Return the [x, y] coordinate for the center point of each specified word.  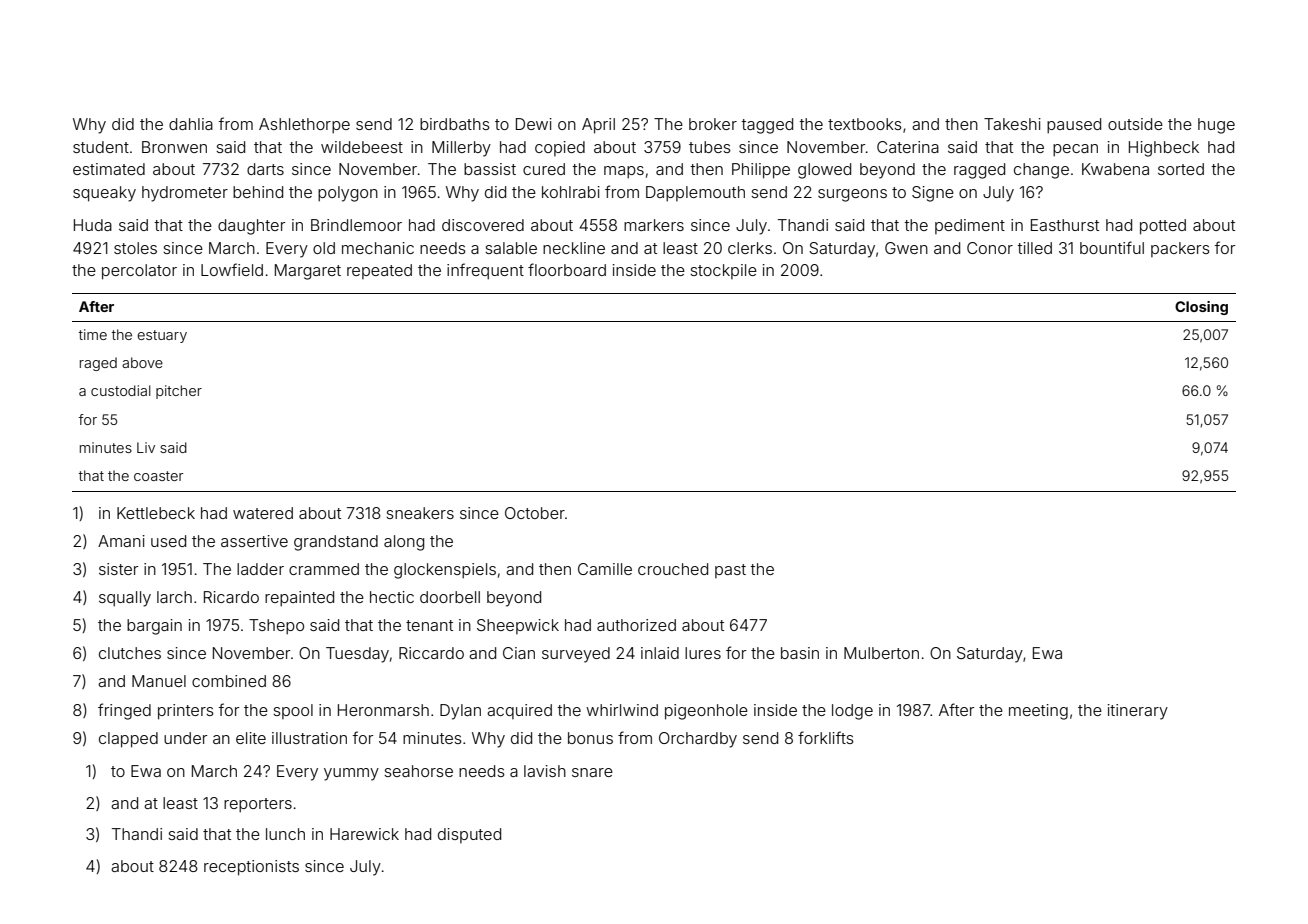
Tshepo [276, 627]
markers [654, 225]
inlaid [660, 653]
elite [251, 738]
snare [592, 772]
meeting [1038, 712]
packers [1180, 249]
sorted [1181, 169]
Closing [1201, 308]
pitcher [179, 392]
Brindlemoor [356, 225]
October [535, 513]
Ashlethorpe [304, 126]
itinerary [1138, 712]
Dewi [534, 124]
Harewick [364, 834]
